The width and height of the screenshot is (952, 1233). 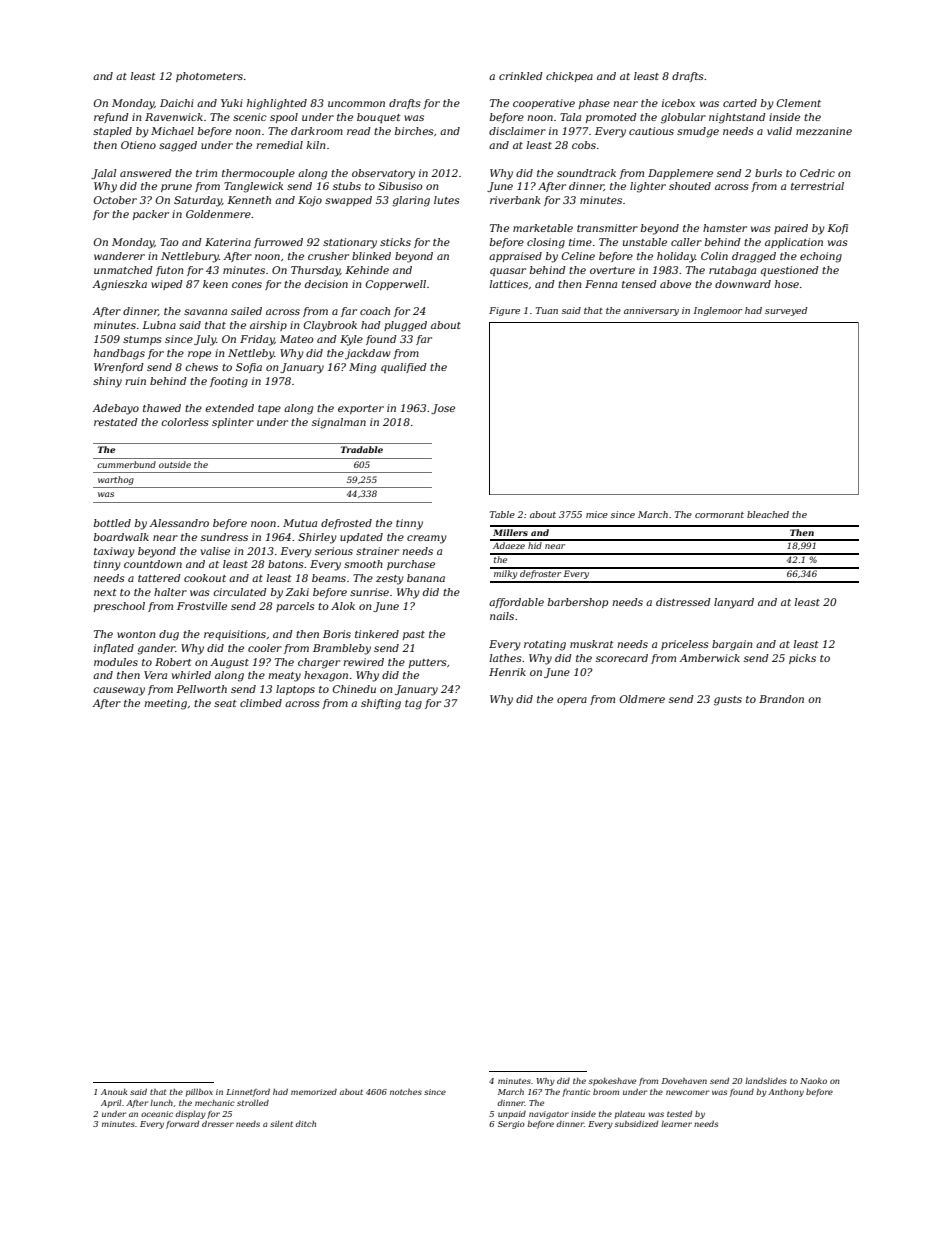 What do you see at coordinates (229, 663) in the screenshot?
I see `August` at bounding box center [229, 663].
